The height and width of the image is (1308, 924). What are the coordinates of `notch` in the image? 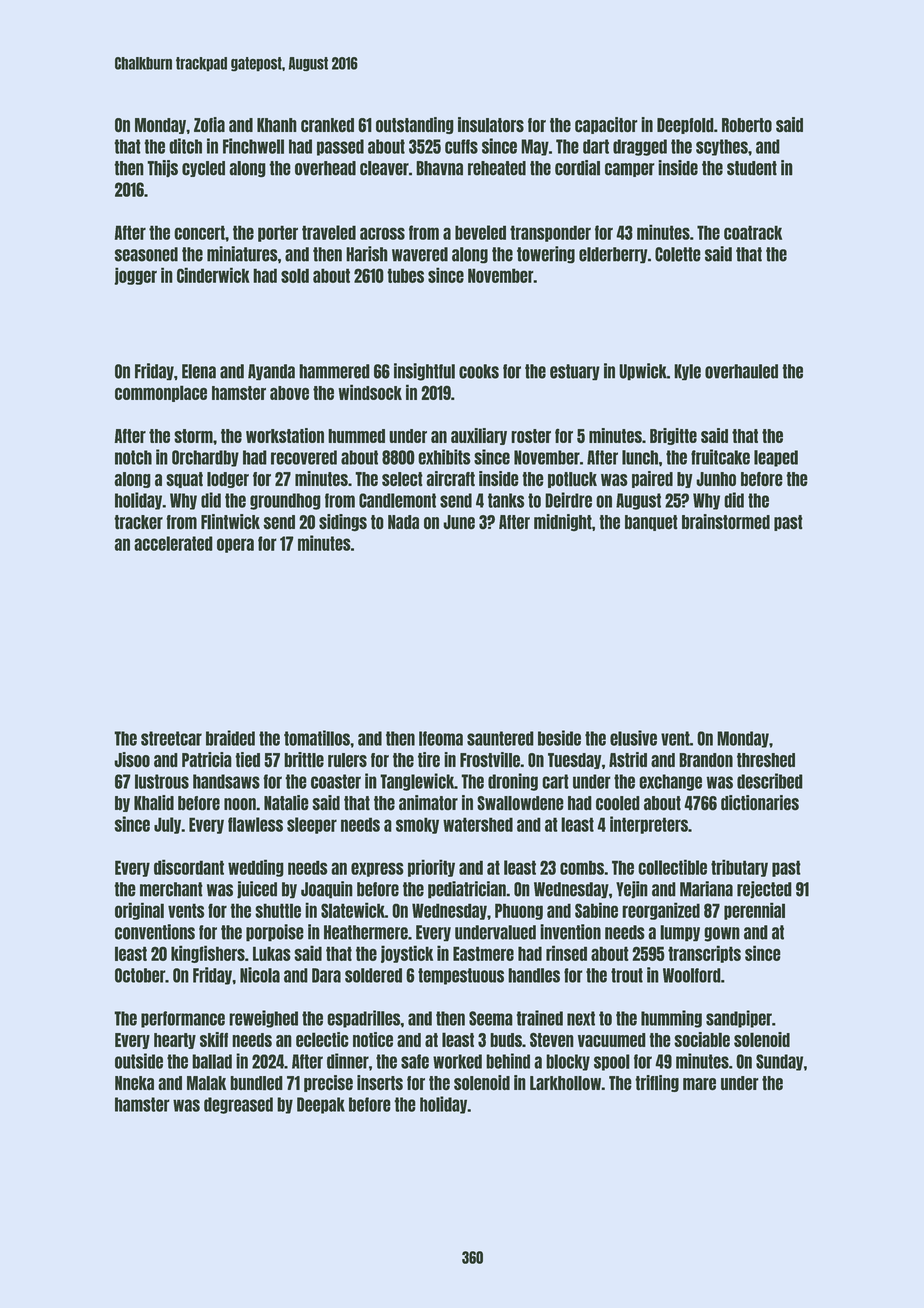 It's located at (133, 457).
